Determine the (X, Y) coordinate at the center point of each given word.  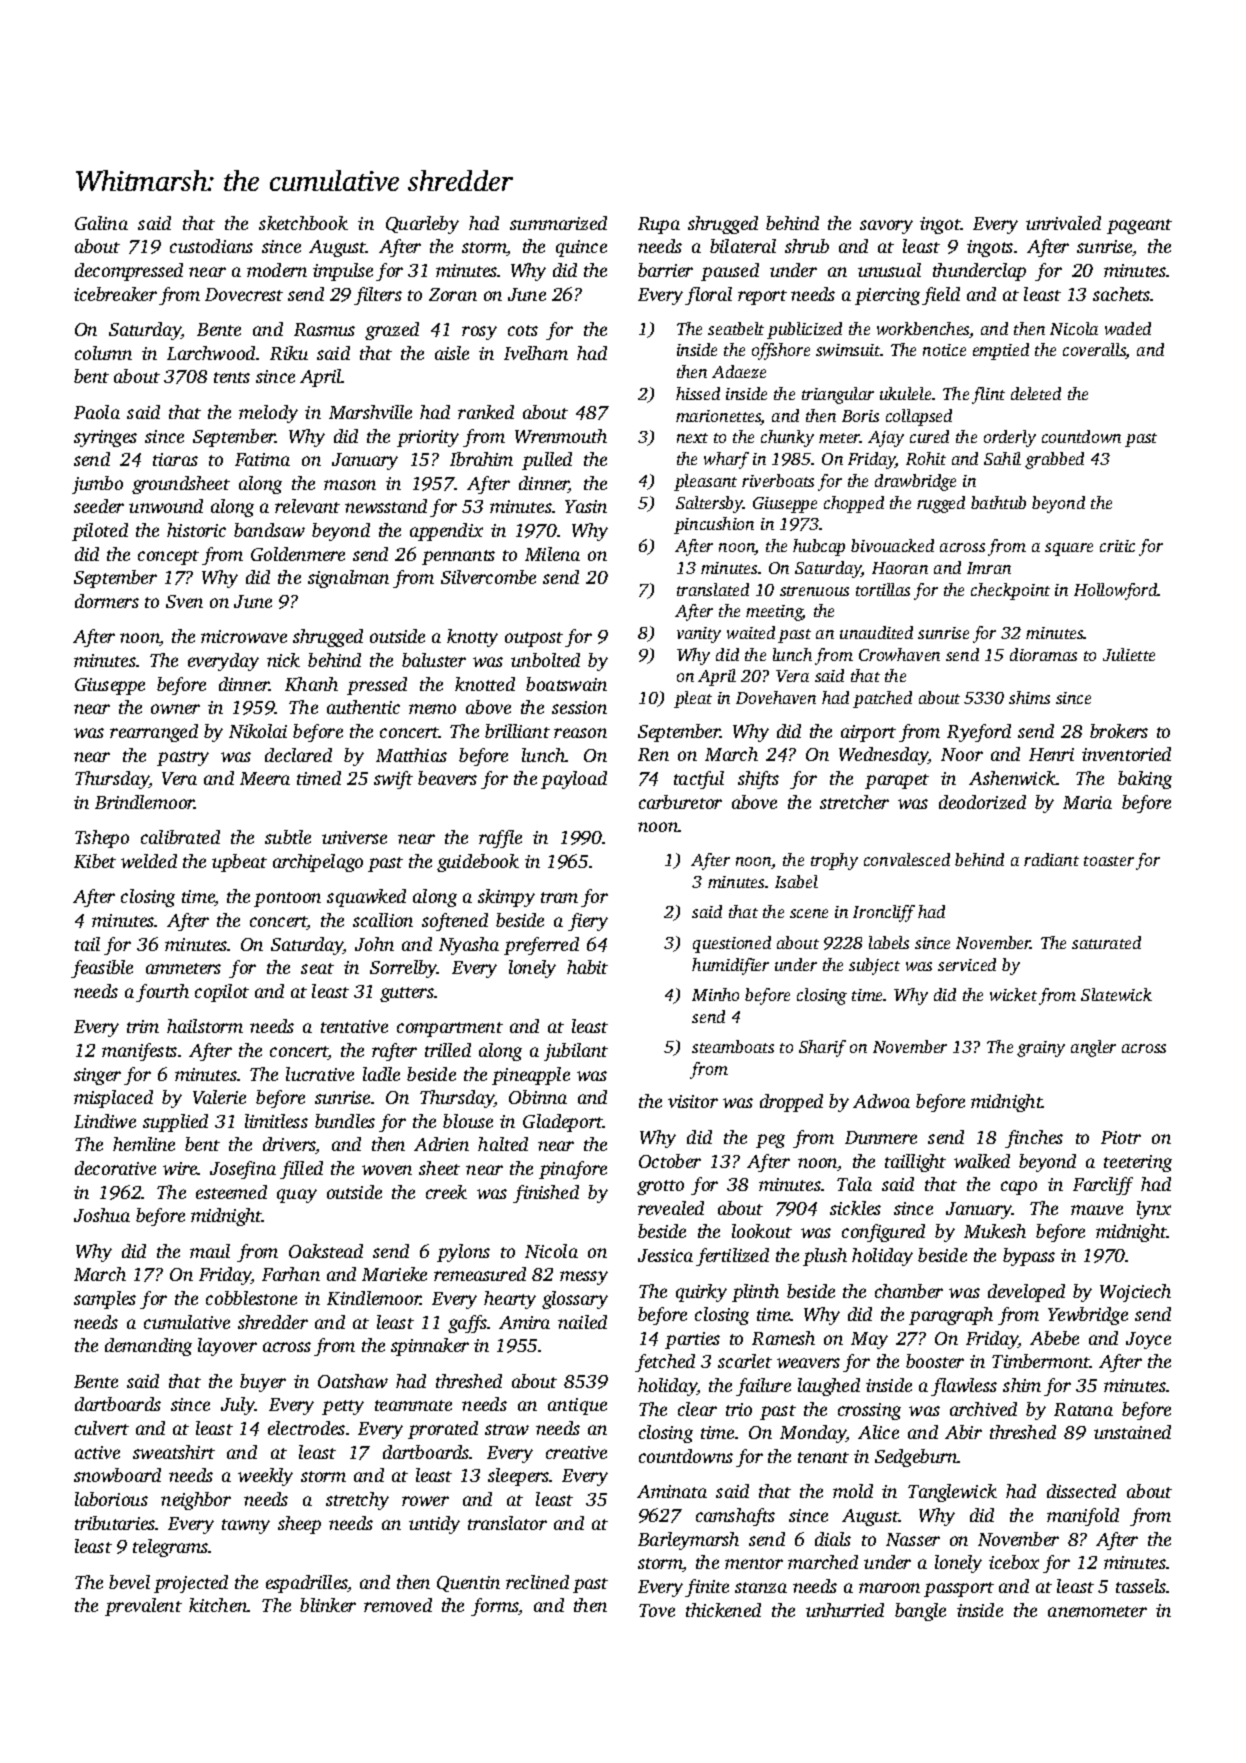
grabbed (1054, 460)
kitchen (218, 1605)
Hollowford (1116, 591)
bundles (345, 1121)
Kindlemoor (374, 1298)
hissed (698, 393)
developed (1026, 1293)
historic (196, 530)
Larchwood (211, 353)
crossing (869, 1411)
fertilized (732, 1257)
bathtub (998, 502)
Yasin (586, 506)
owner (175, 709)
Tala (854, 1184)
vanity (699, 635)
